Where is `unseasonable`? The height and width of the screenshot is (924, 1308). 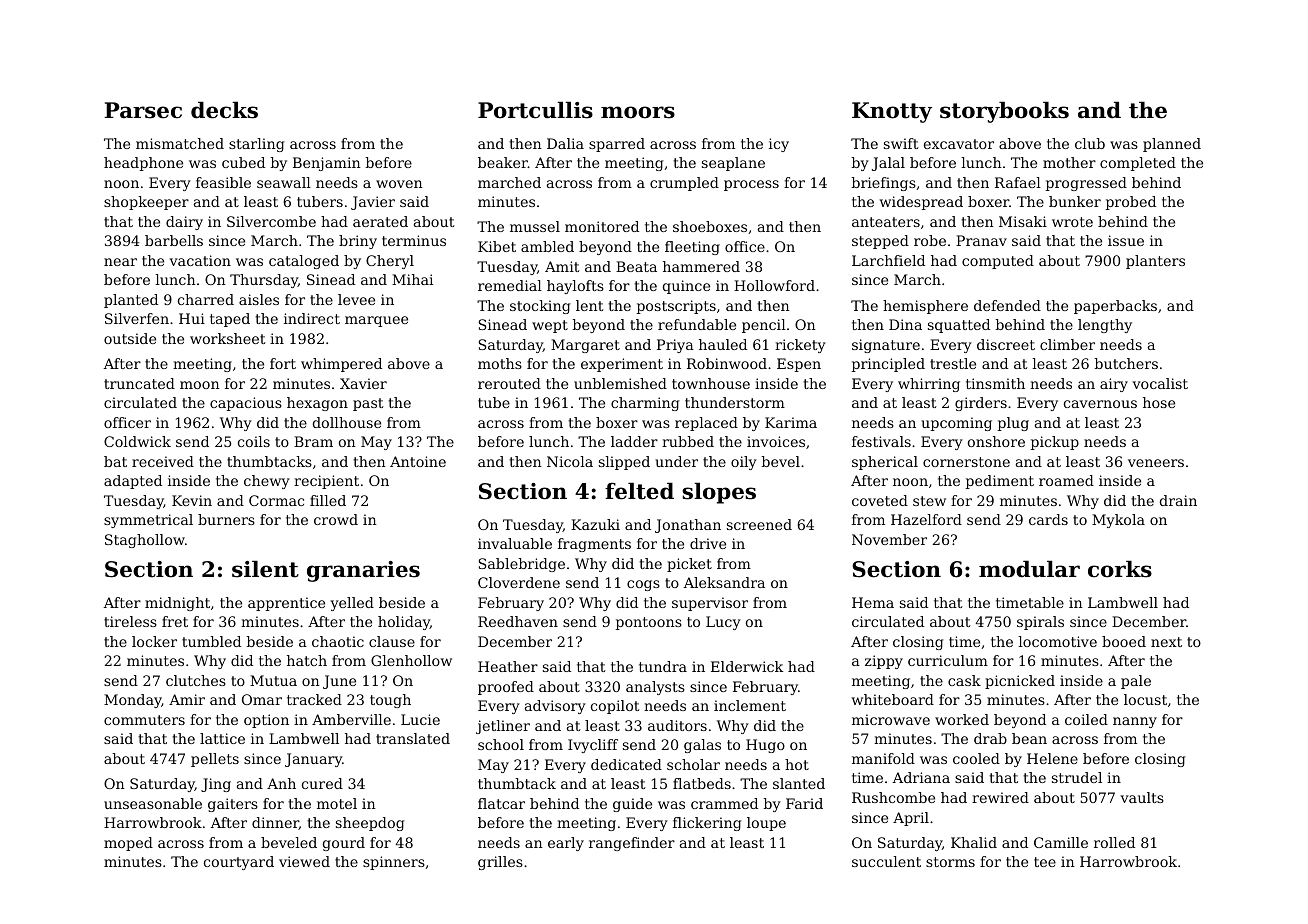 unseasonable is located at coordinates (153, 803).
